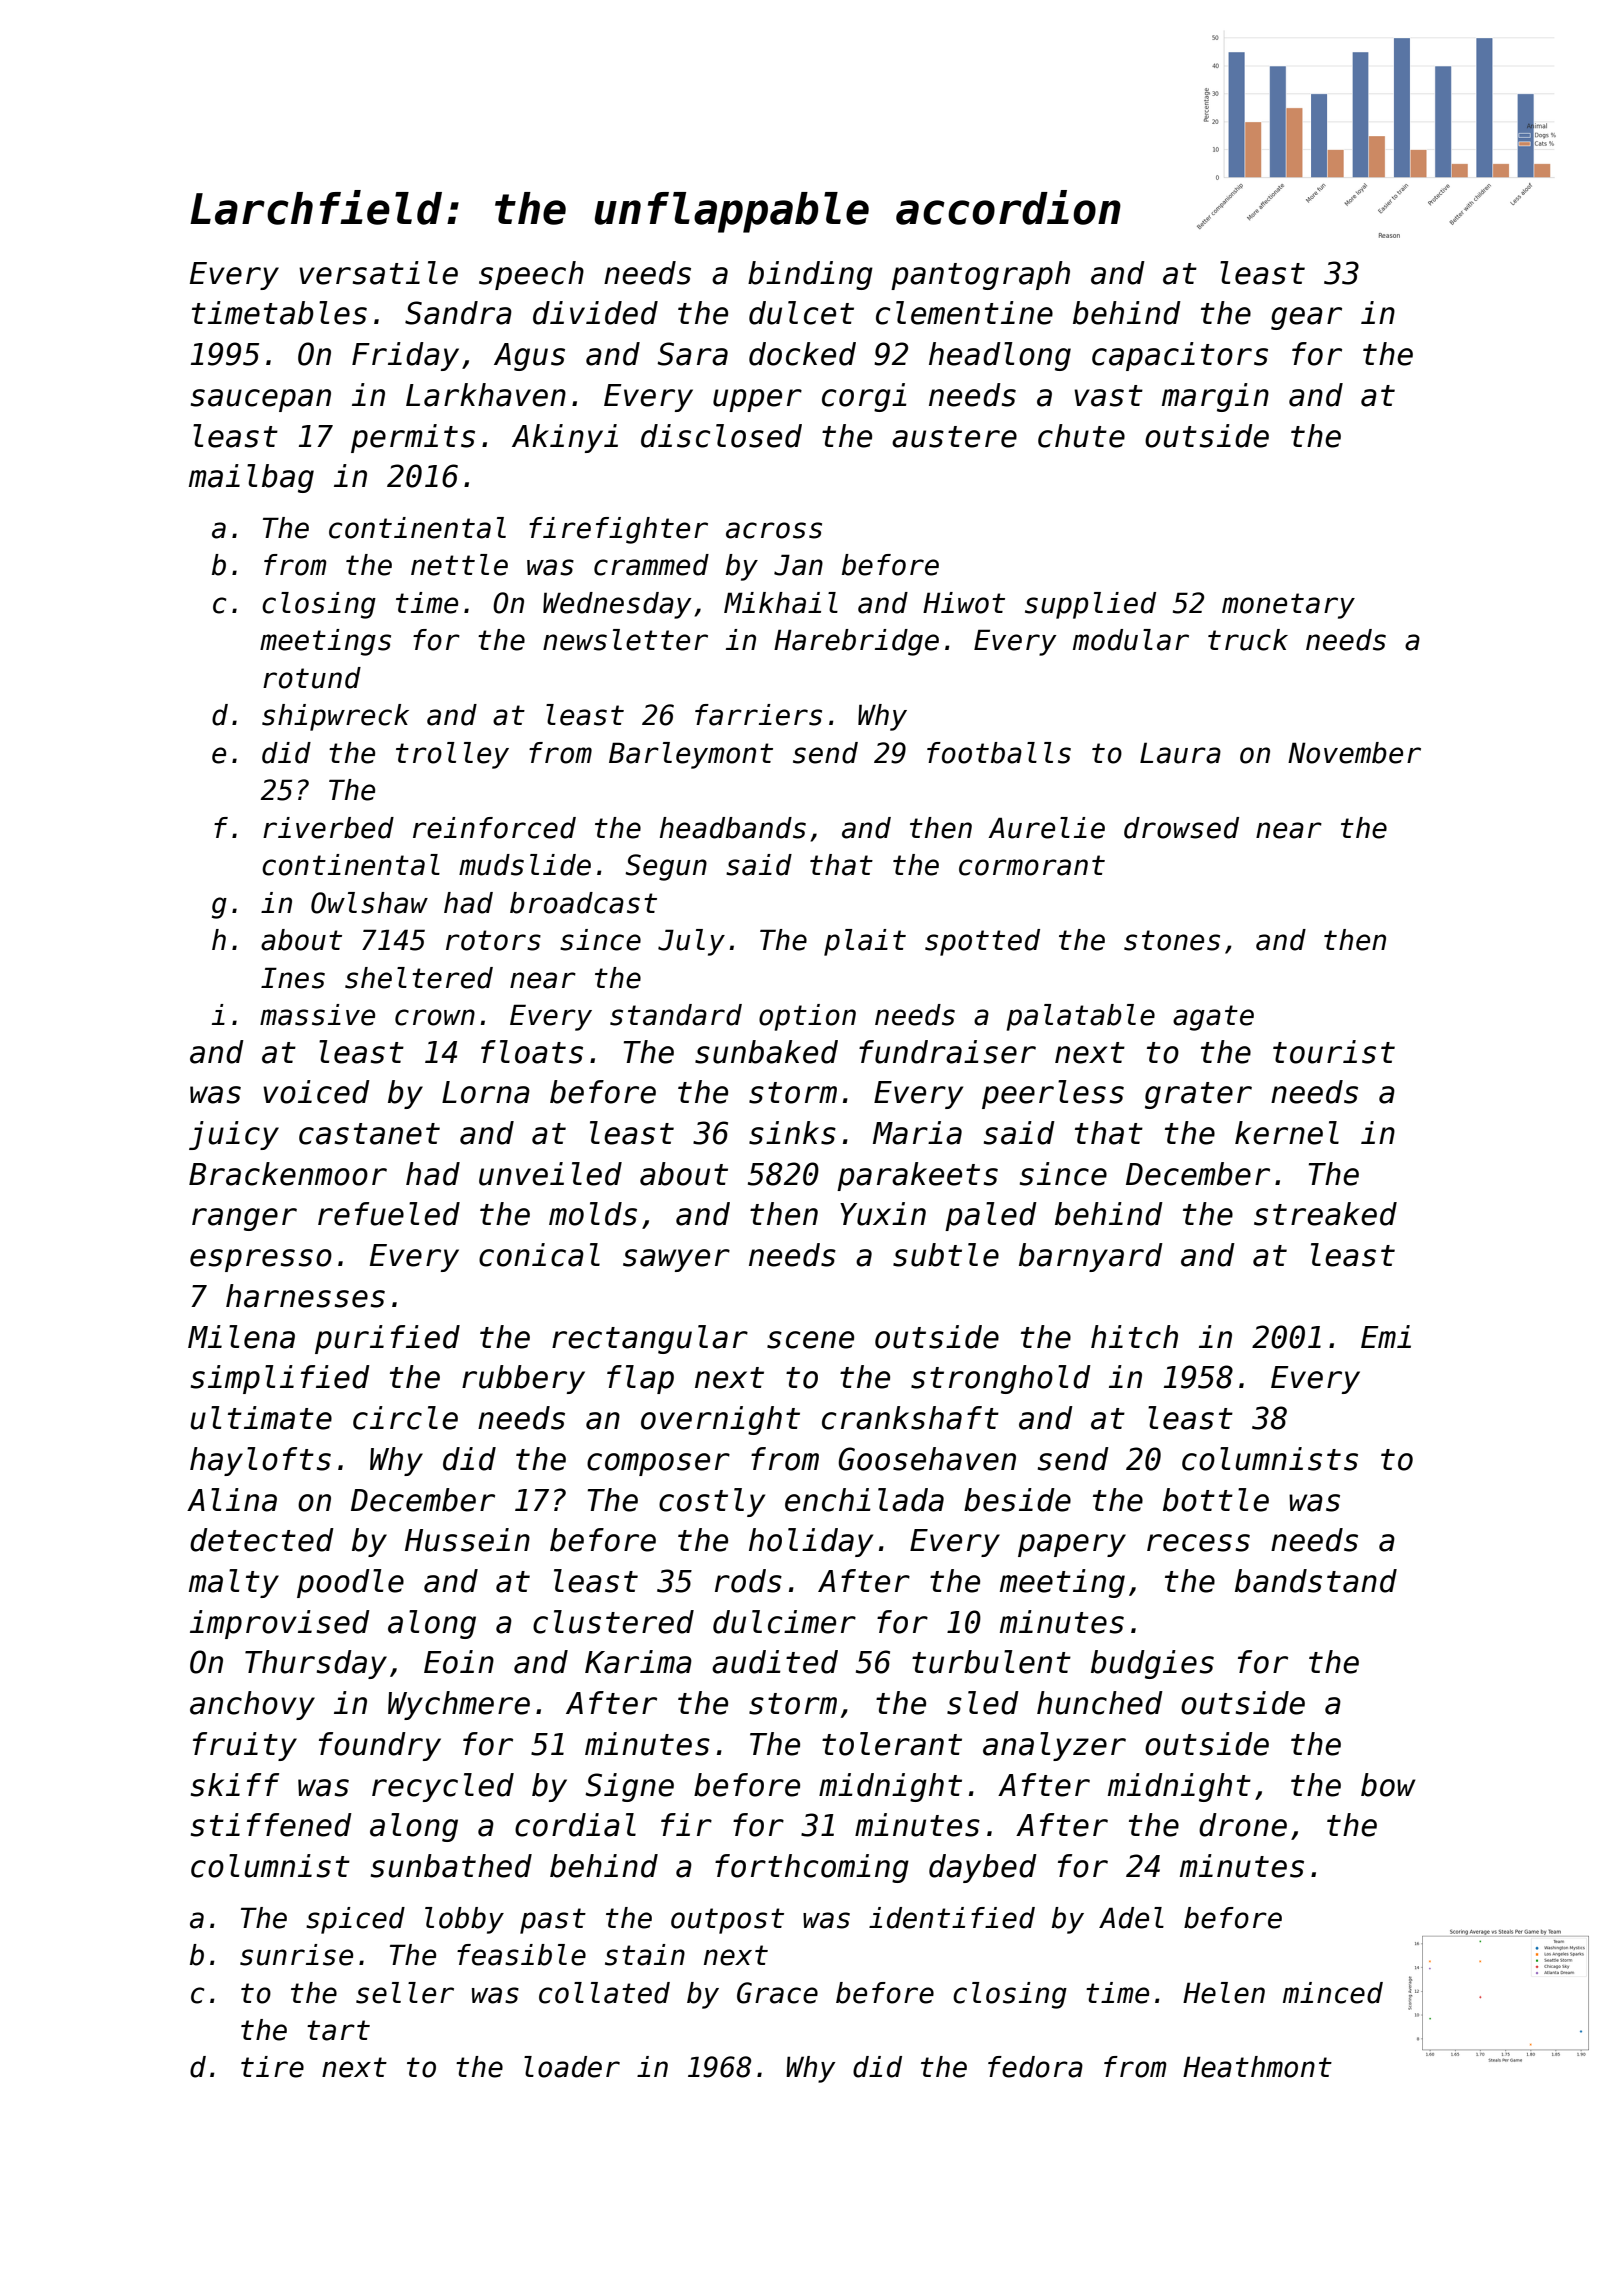 The image size is (1620, 2292). What do you see at coordinates (980, 275) in the document?
I see `pantograph` at bounding box center [980, 275].
